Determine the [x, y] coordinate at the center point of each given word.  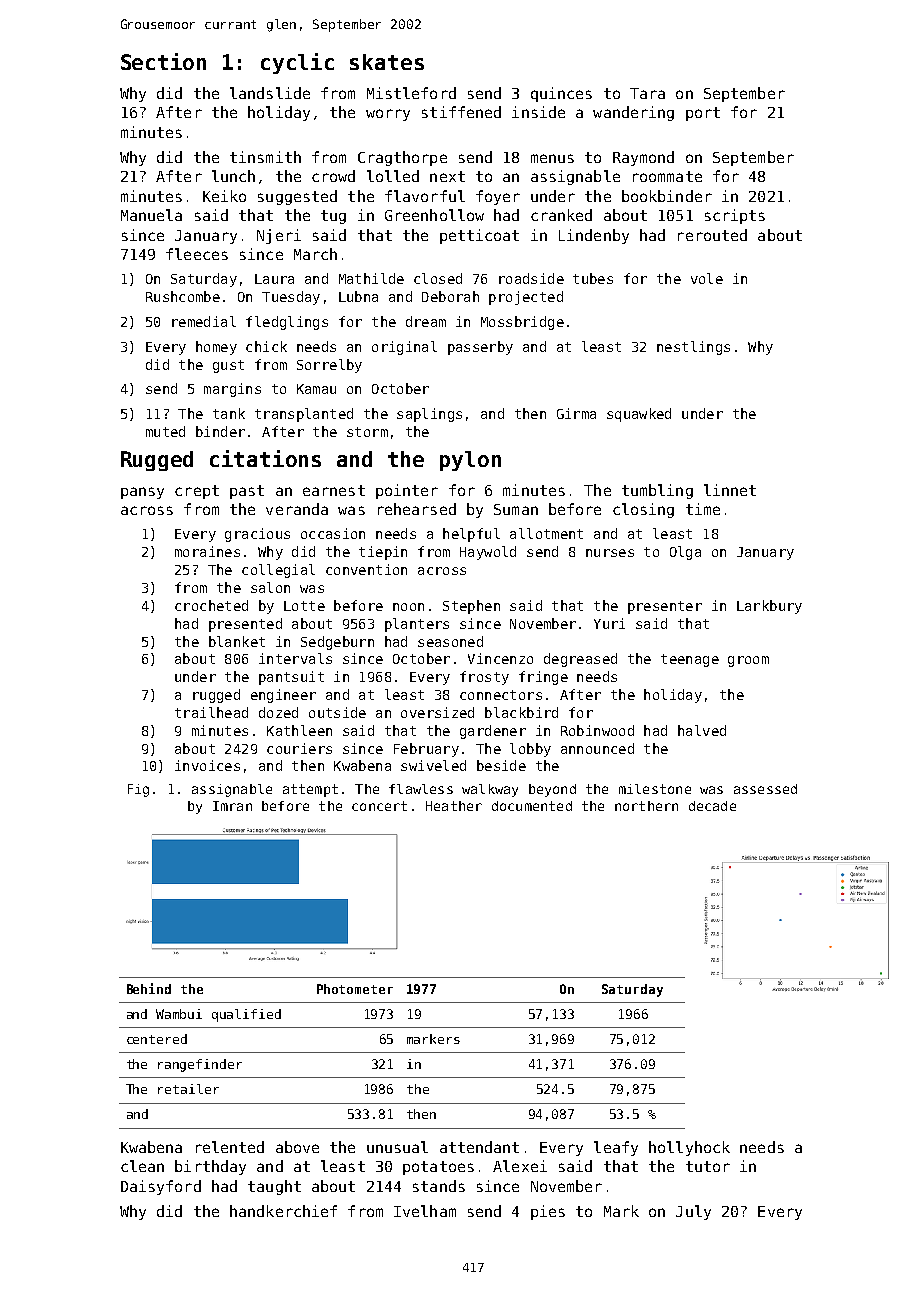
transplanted [304, 415]
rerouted [712, 235]
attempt [310, 790]
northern [646, 806]
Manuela [151, 215]
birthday [210, 1167]
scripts [735, 216]
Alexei [520, 1166]
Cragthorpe [402, 158]
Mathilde [371, 278]
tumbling [657, 491]
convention [366, 569]
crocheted [211, 605]
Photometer [355, 989]
